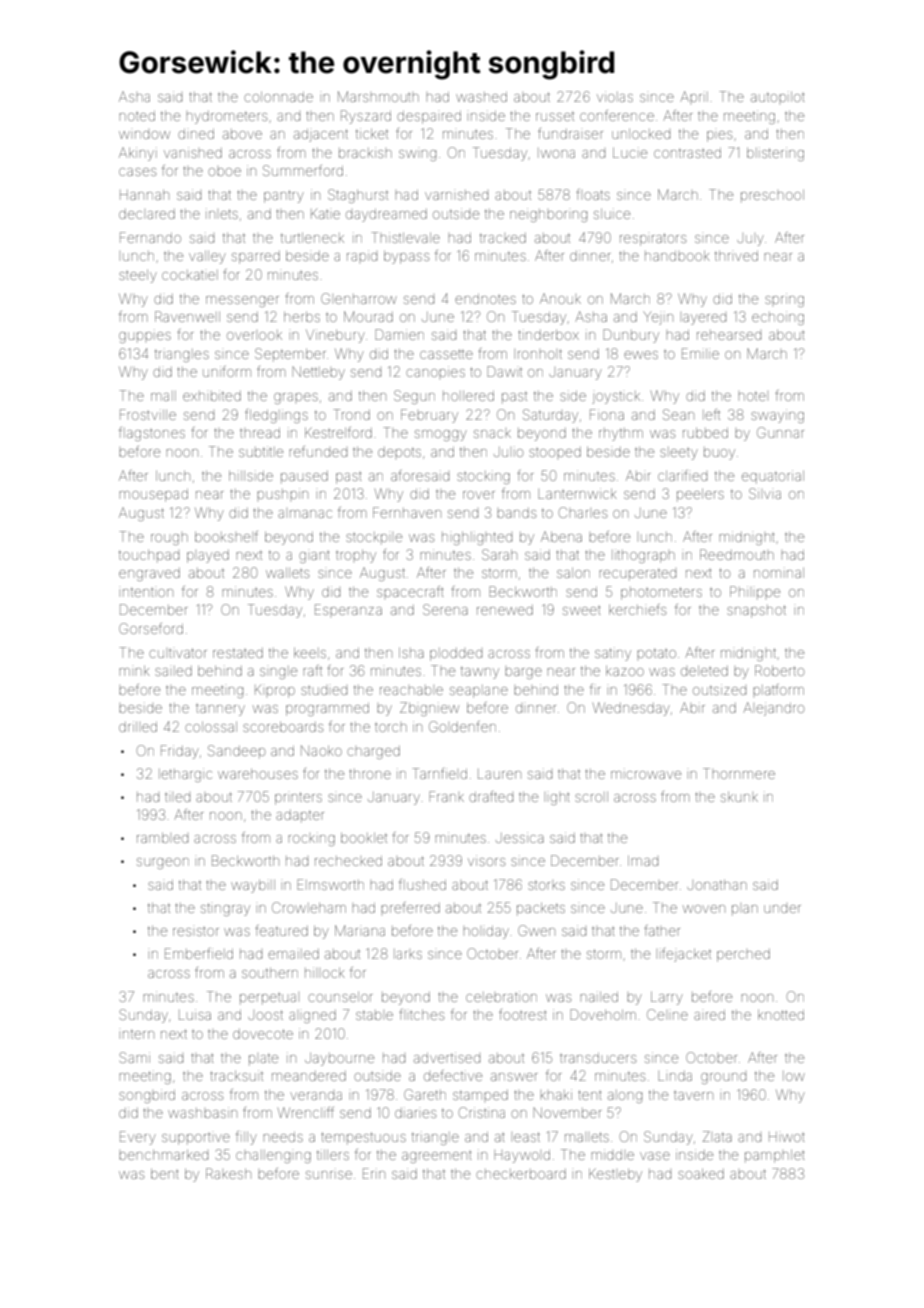 The height and width of the image is (1308, 924). I want to click on Trond, so click(351, 414).
